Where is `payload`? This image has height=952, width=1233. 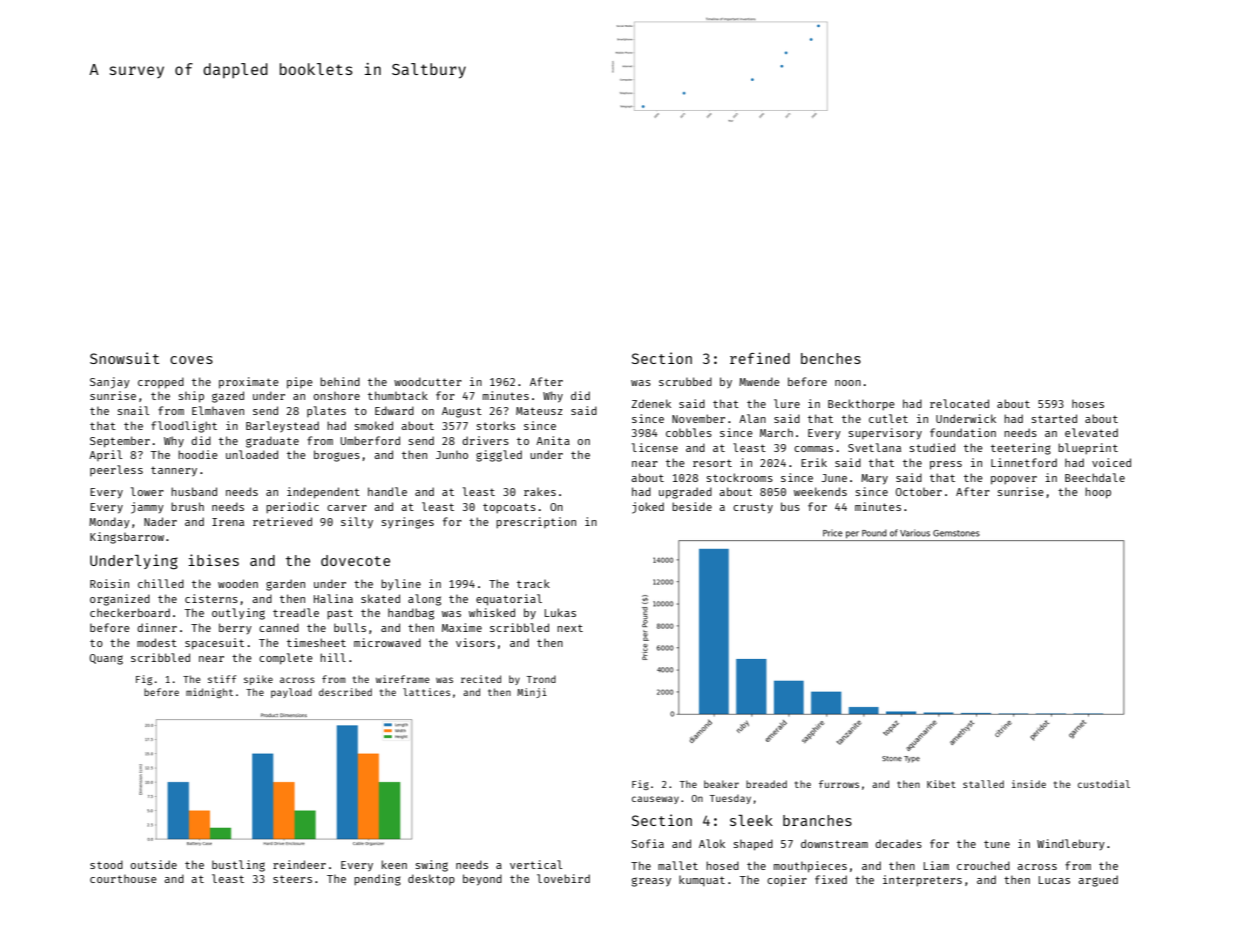 payload is located at coordinates (291, 693).
